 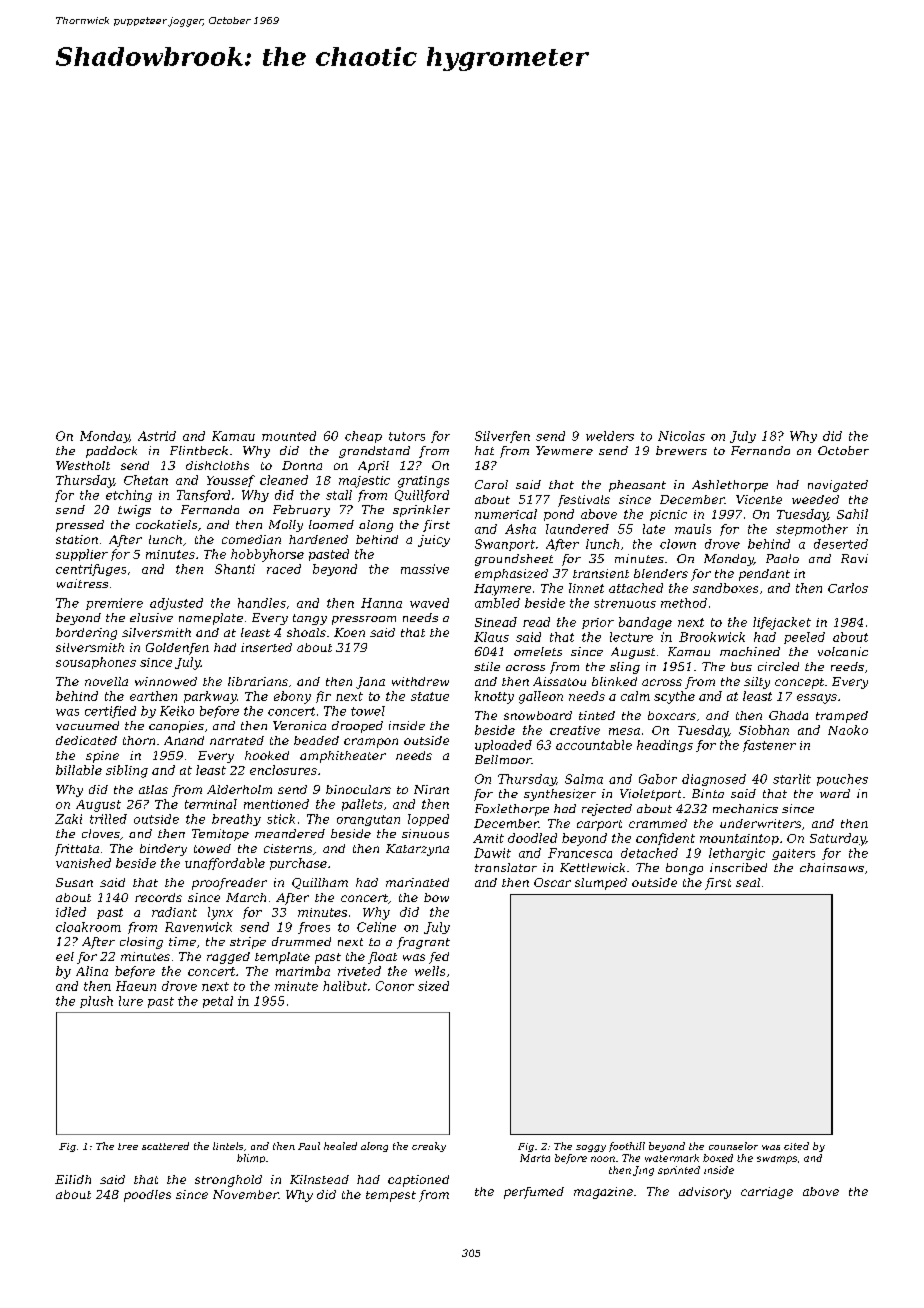 I want to click on Nicolas, so click(x=681, y=436).
